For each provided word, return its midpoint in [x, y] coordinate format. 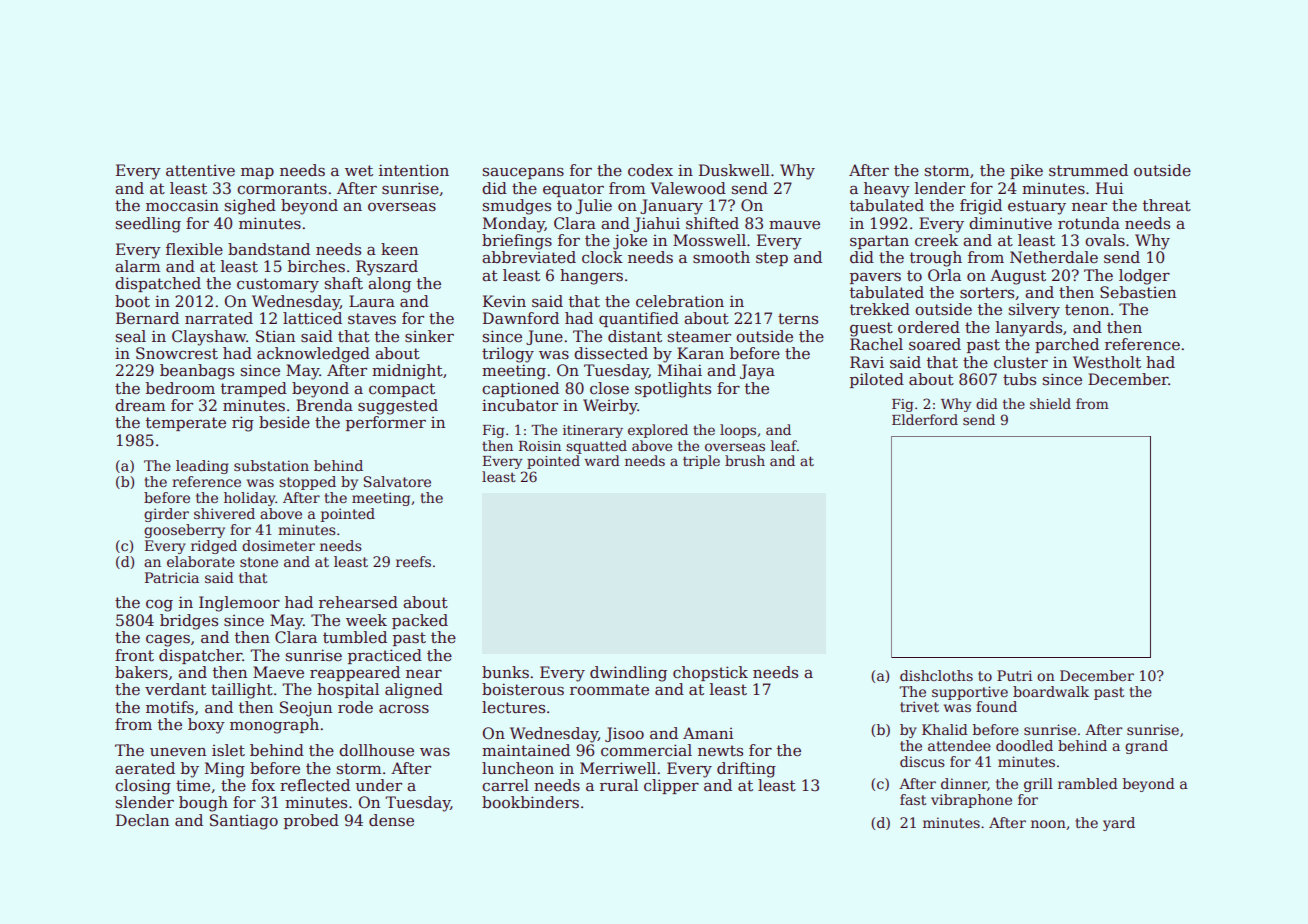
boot [132, 301]
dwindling [628, 674]
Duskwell [734, 170]
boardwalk [1051, 691]
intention [414, 170]
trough [936, 259]
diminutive [1010, 223]
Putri [1014, 675]
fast [913, 799]
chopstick [710, 673]
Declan [142, 820]
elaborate [201, 561]
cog [159, 606]
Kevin [504, 301]
